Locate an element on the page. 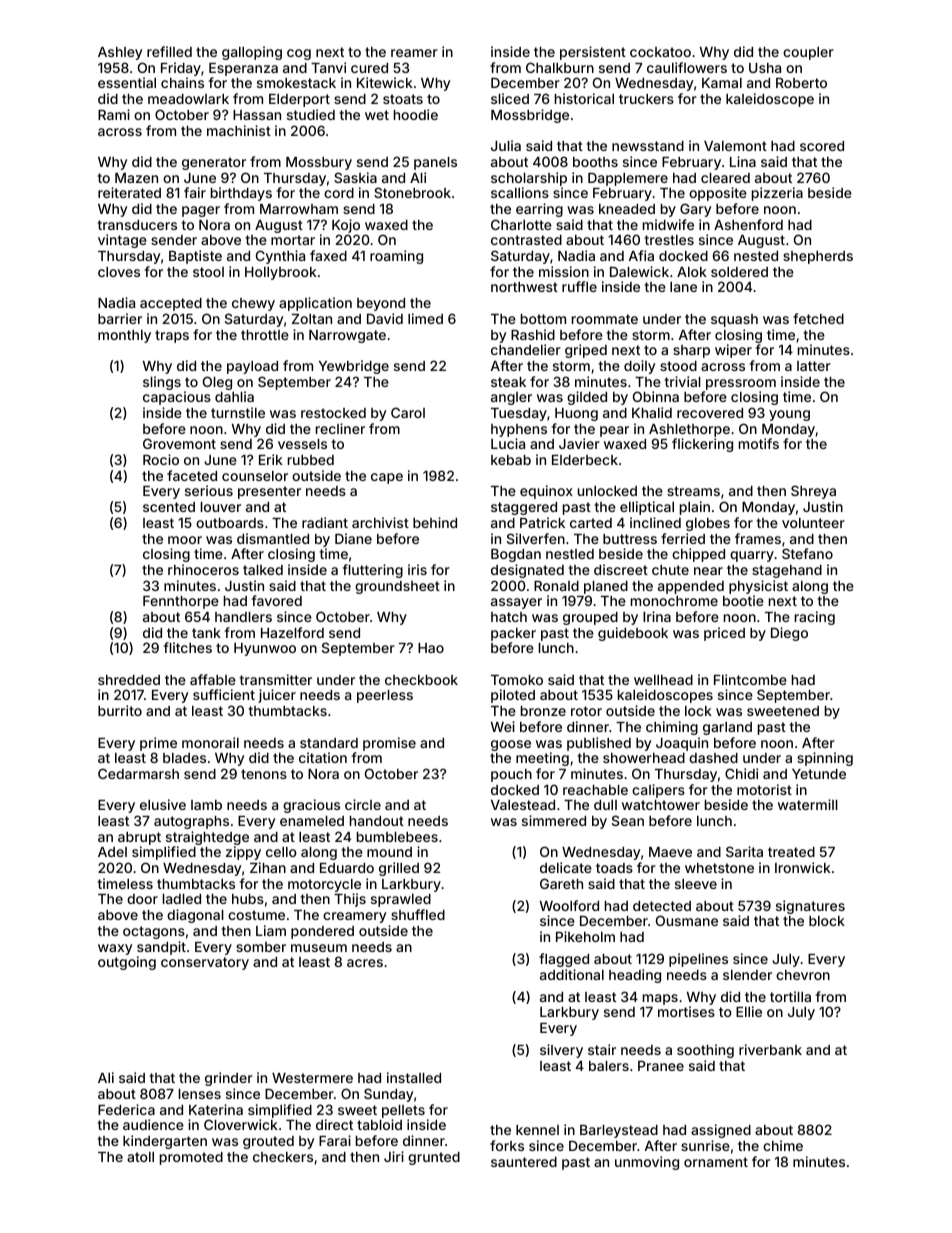 The image size is (952, 1233). burrito is located at coordinates (120, 710).
